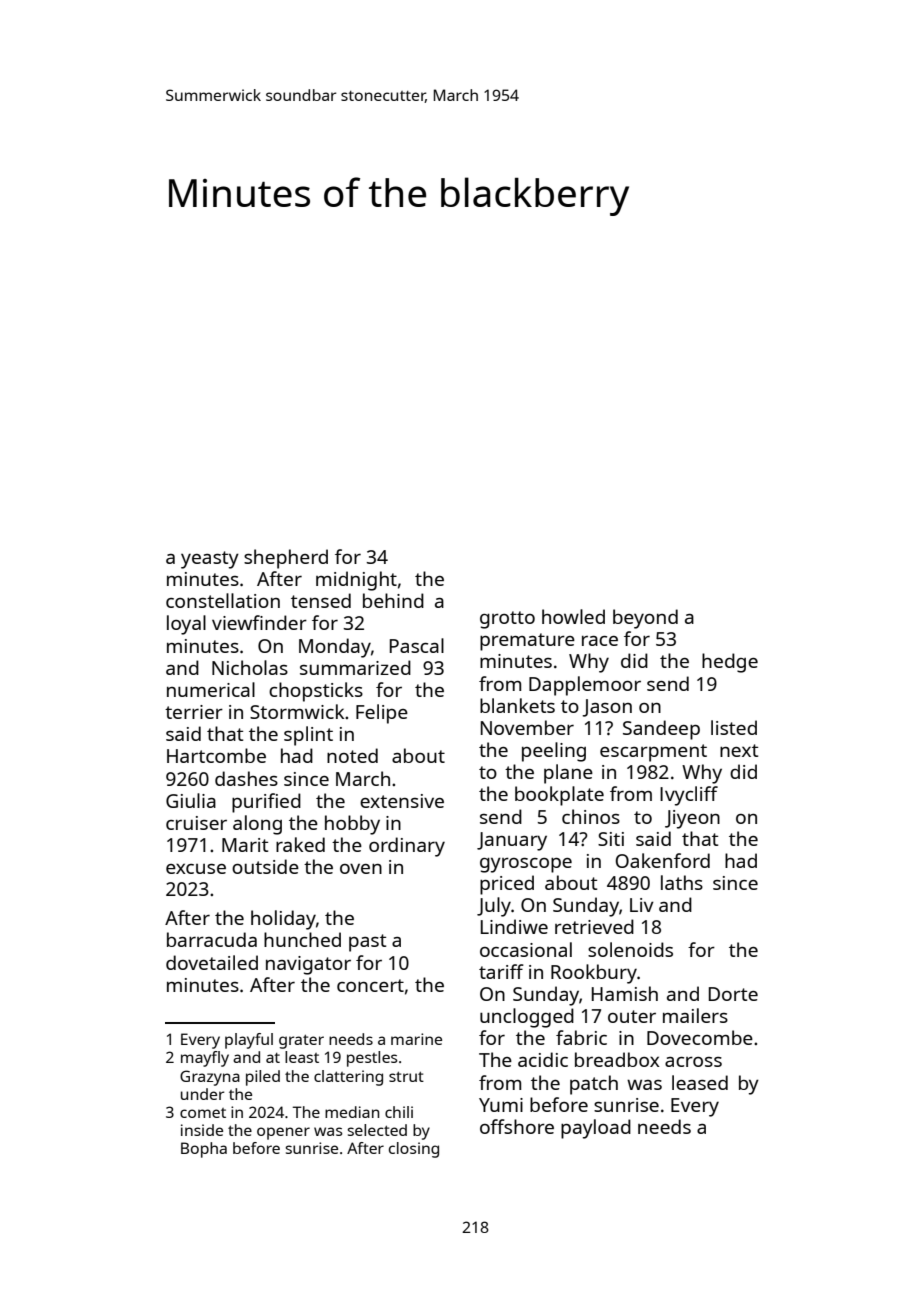  What do you see at coordinates (210, 560) in the document?
I see `yeasty` at bounding box center [210, 560].
